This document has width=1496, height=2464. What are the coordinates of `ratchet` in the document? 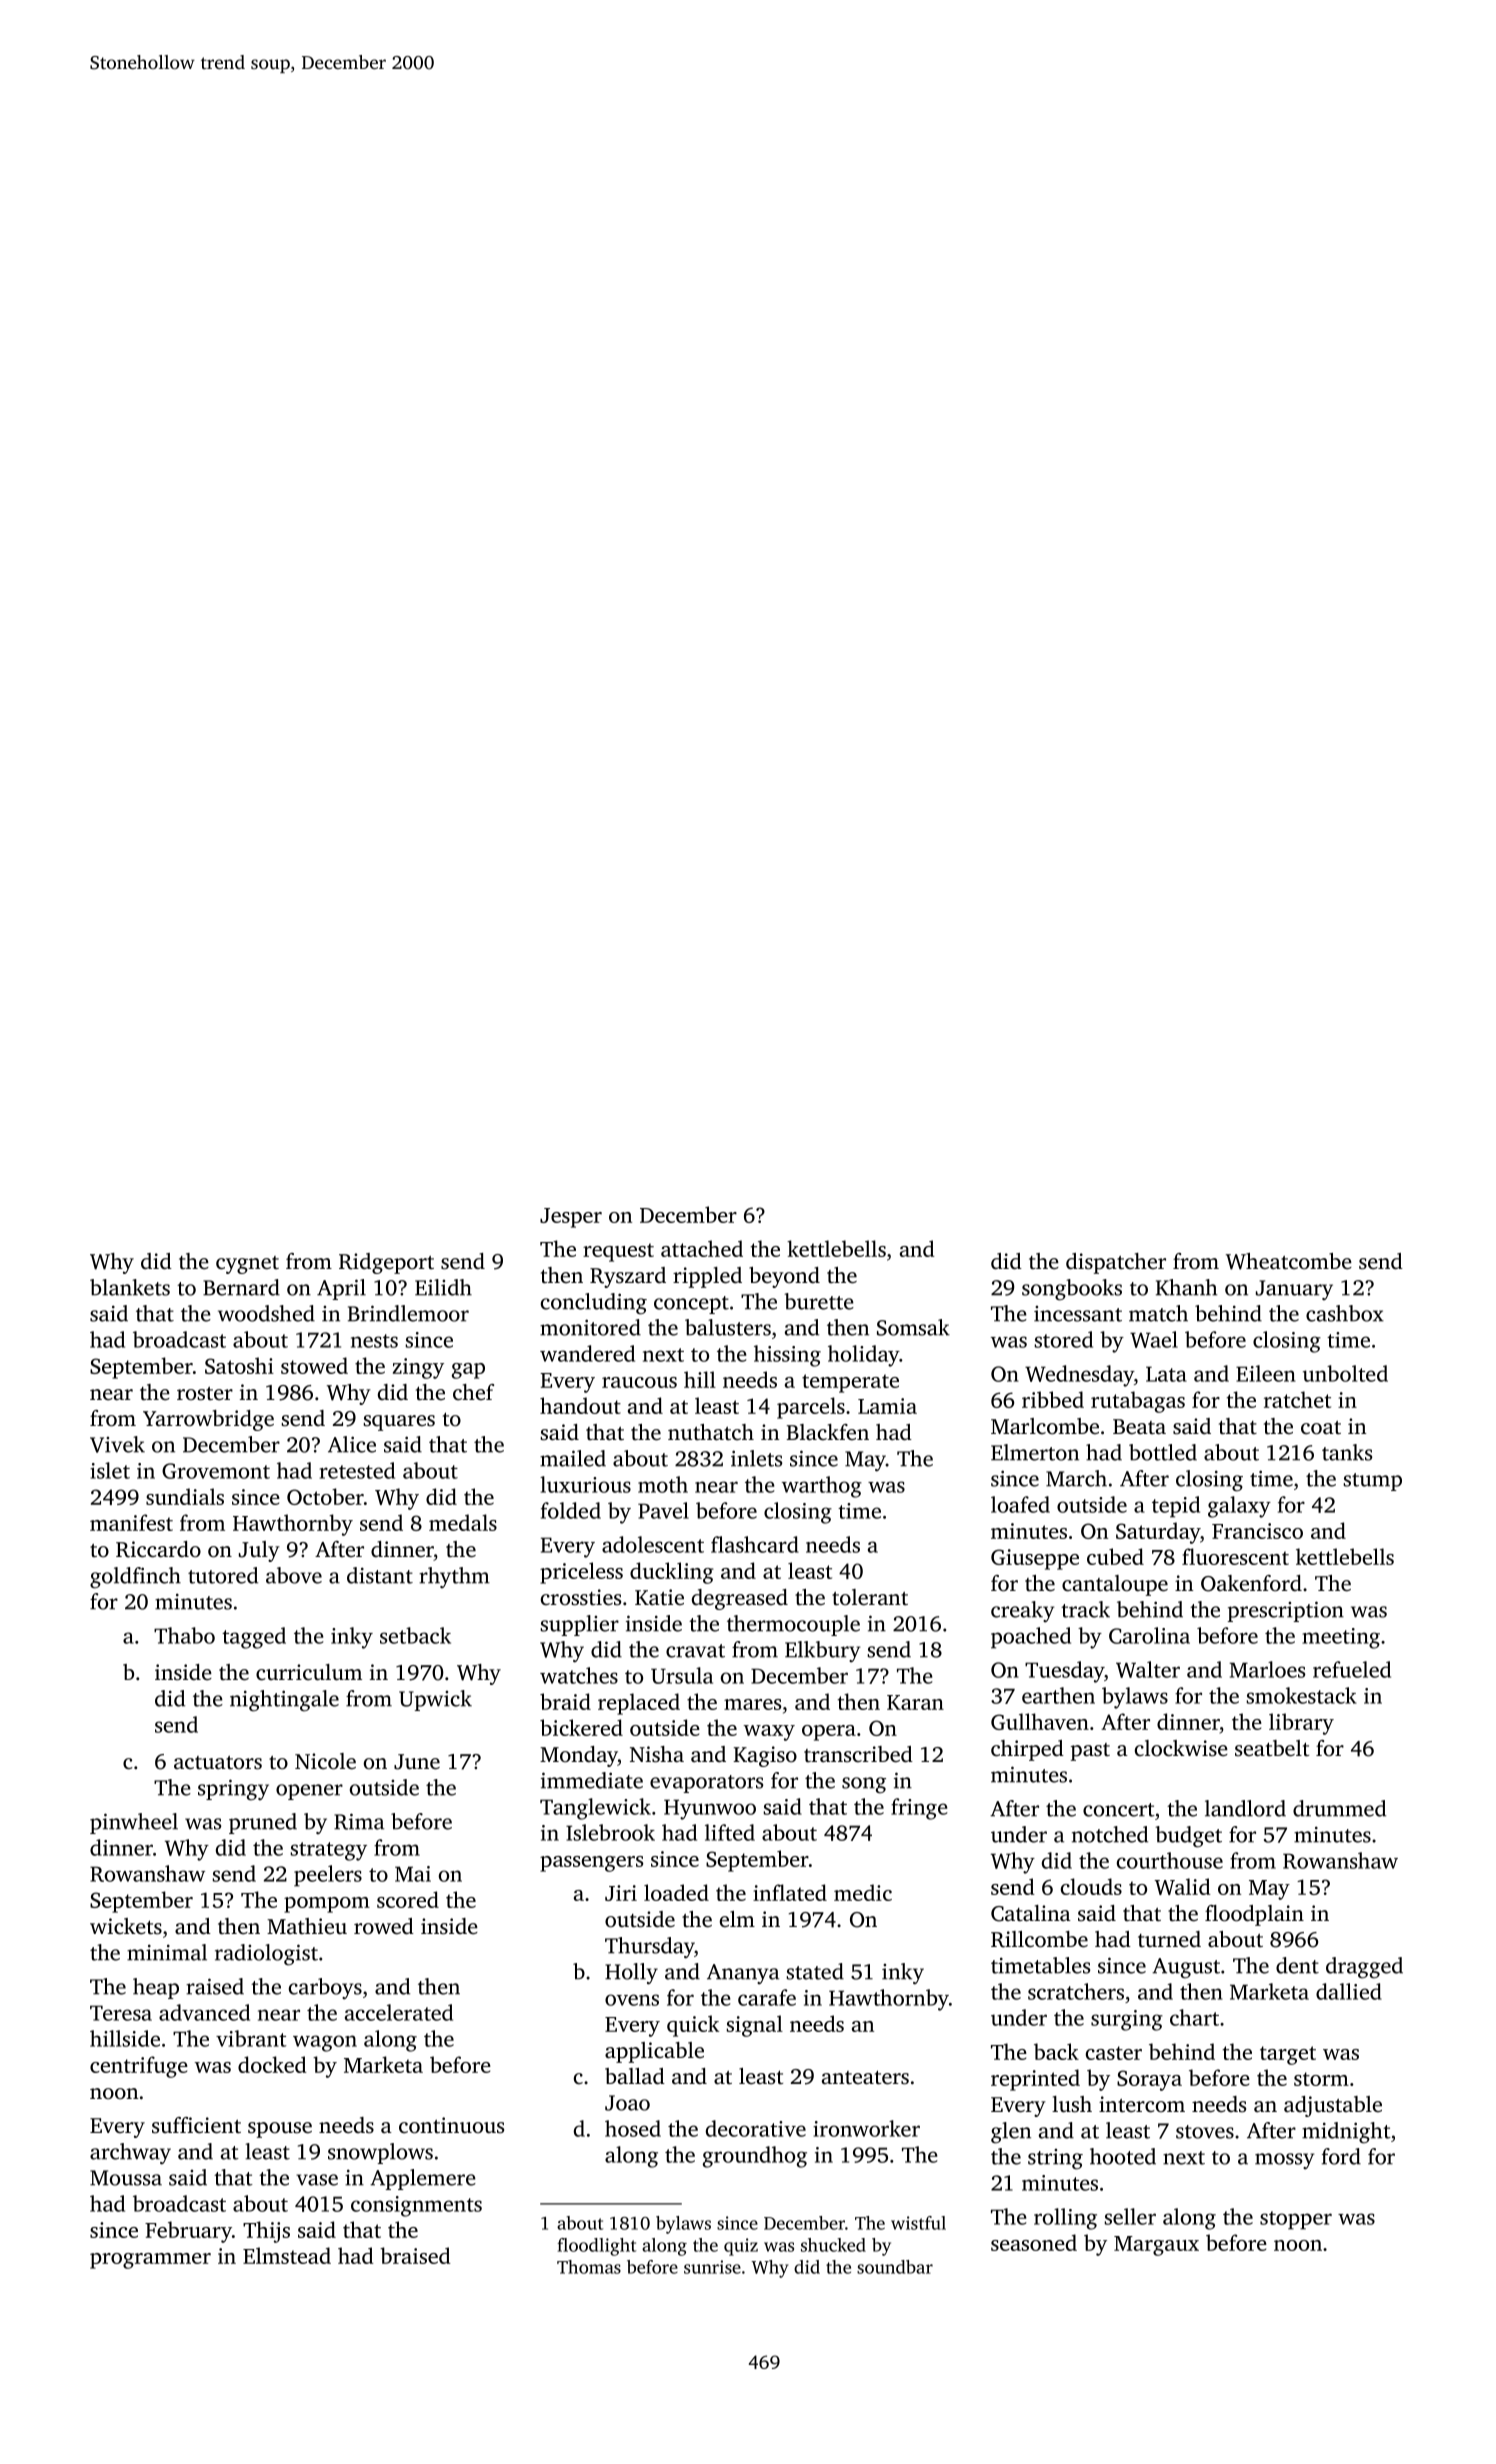 It's located at (1297, 1399).
